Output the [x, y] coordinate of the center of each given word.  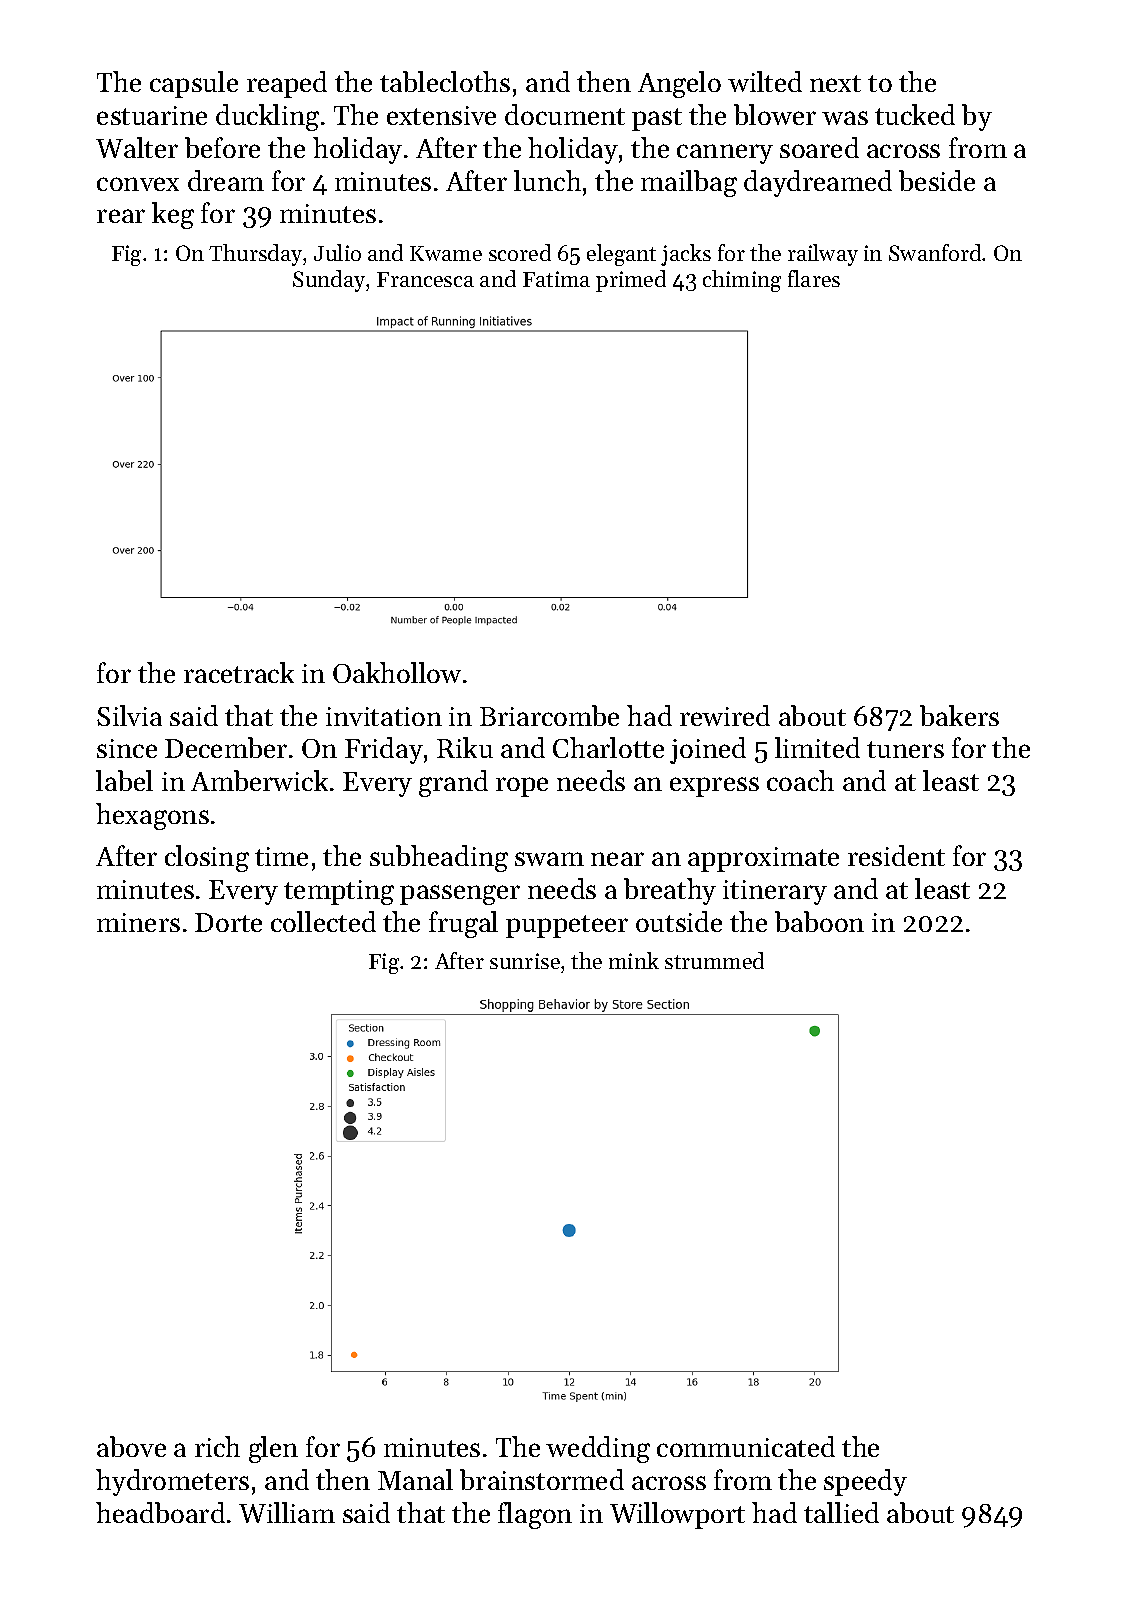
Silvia [129, 715]
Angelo [679, 84]
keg [173, 215]
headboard [160, 1512]
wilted [765, 81]
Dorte [228, 922]
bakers [959, 715]
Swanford [936, 252]
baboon [819, 921]
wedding [598, 1449]
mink [634, 960]
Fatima [556, 279]
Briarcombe [549, 715]
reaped [287, 84]
